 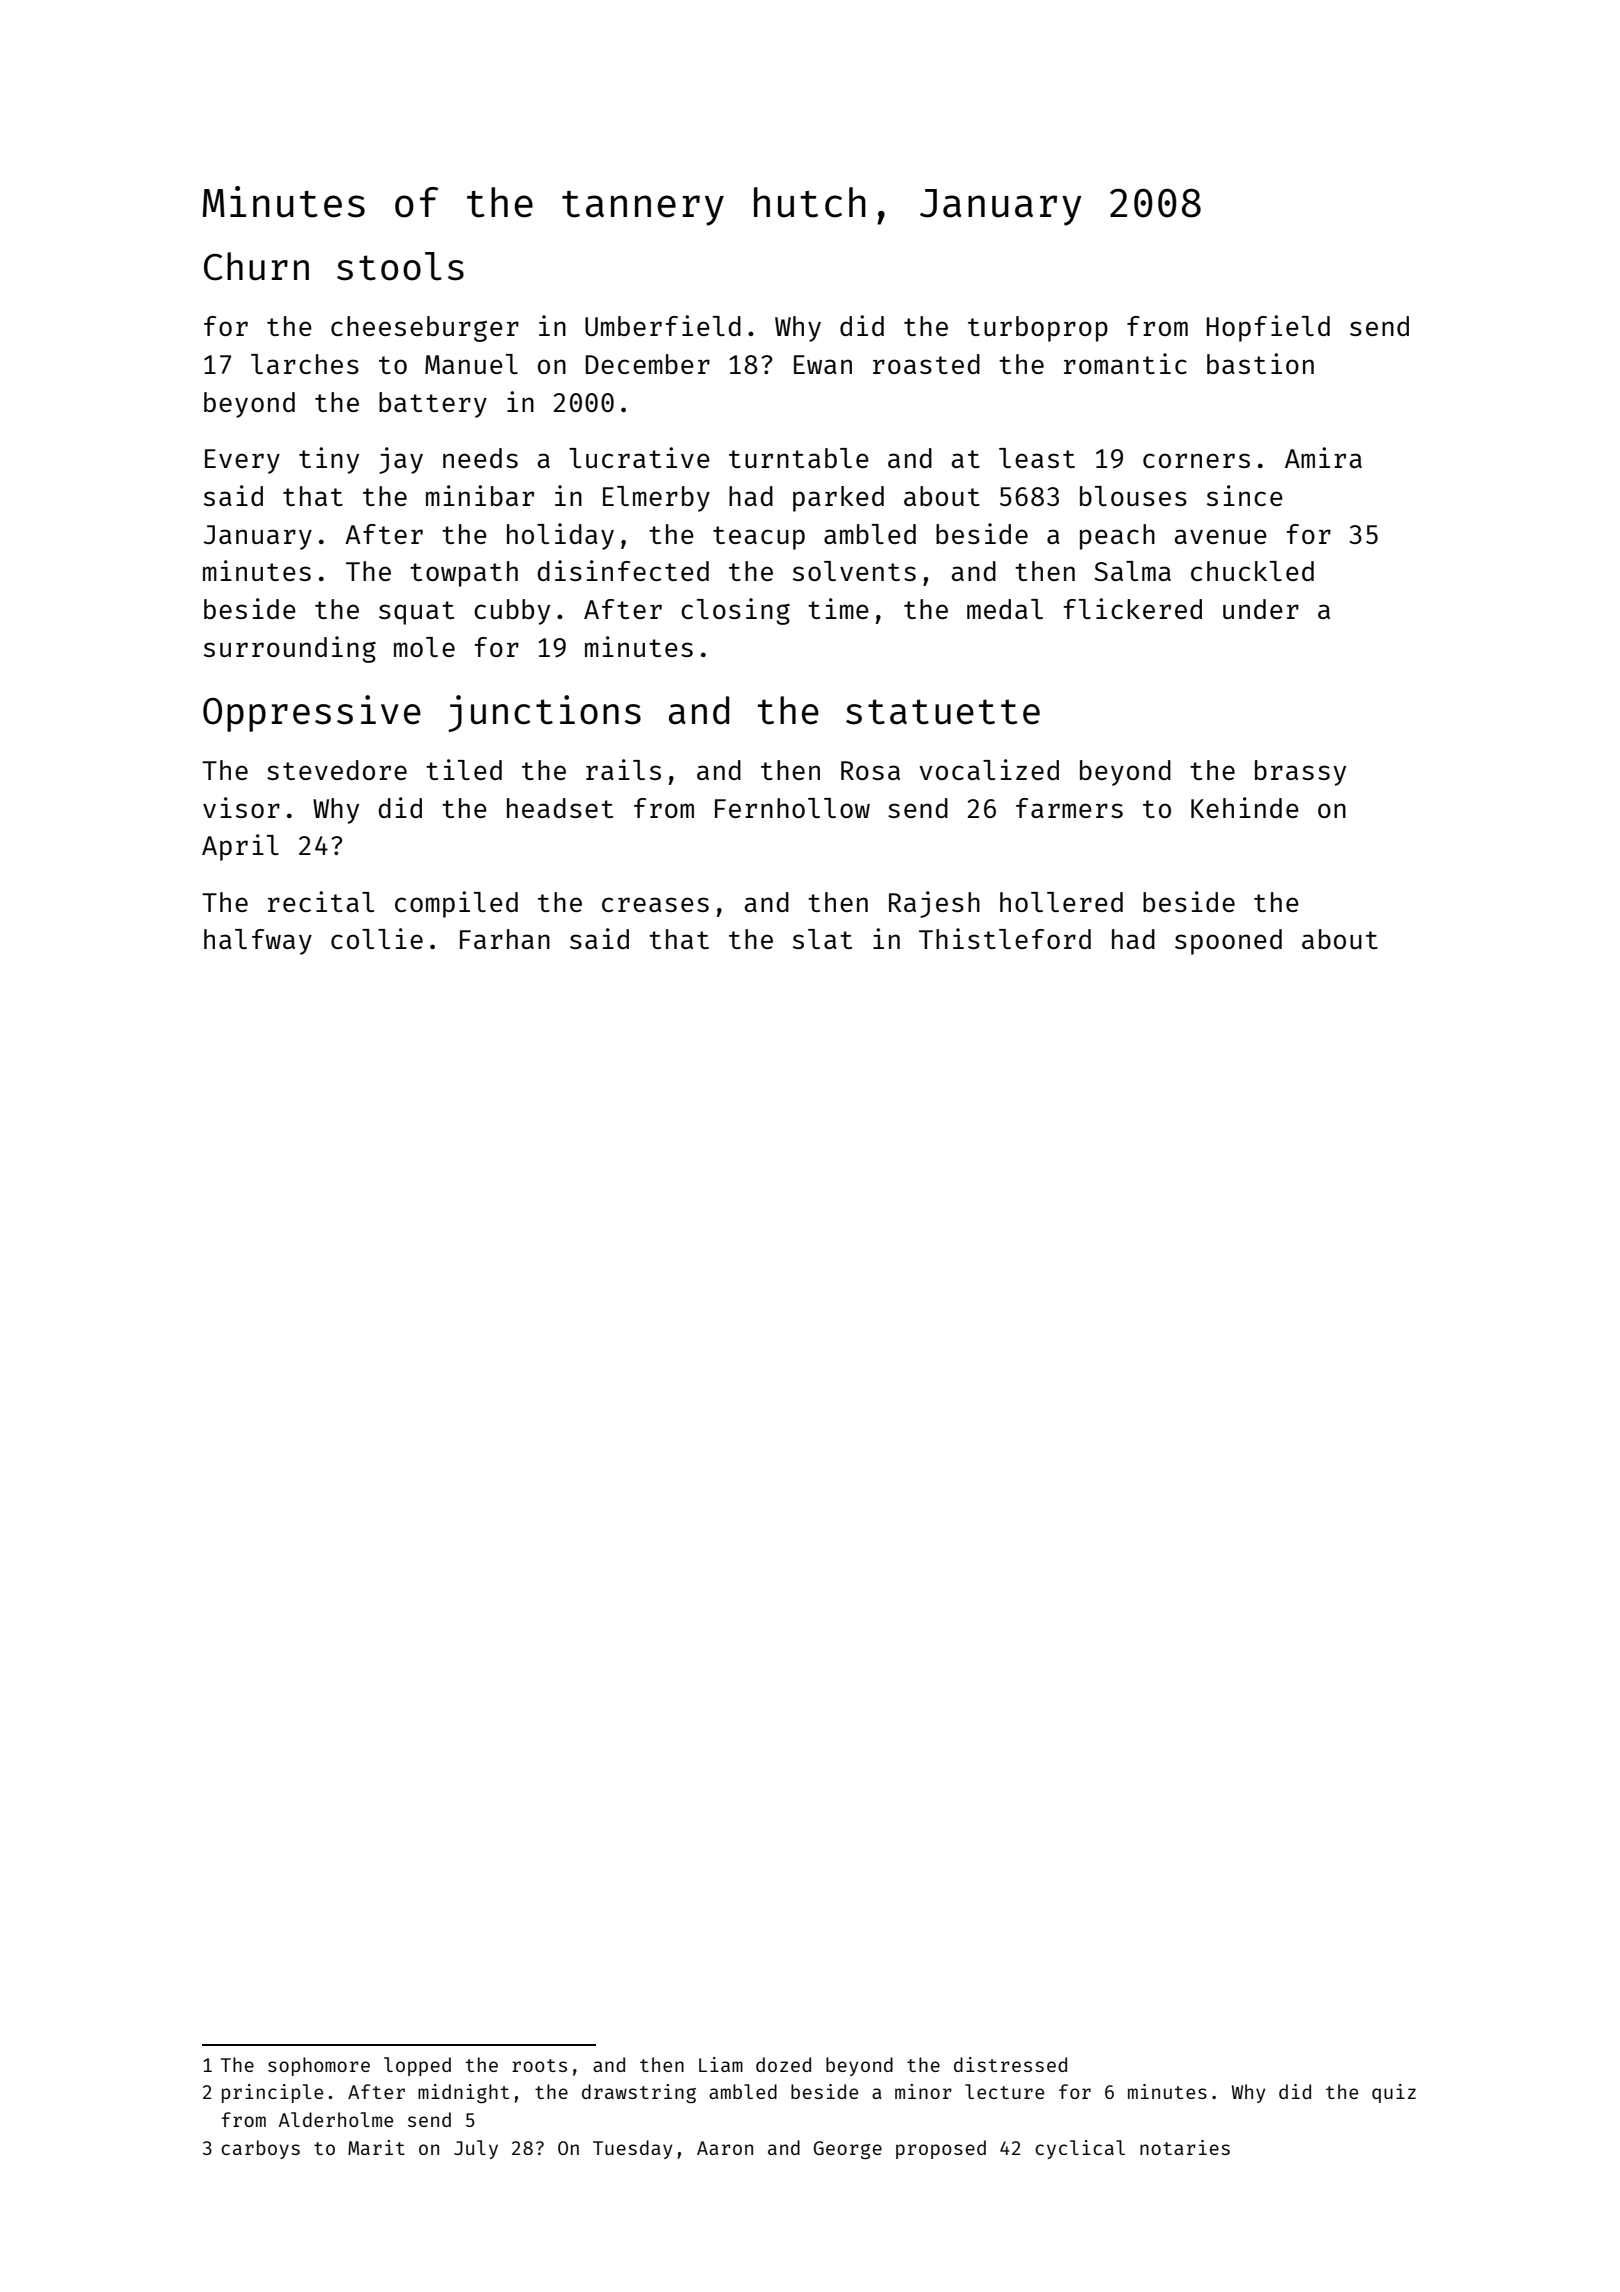 What do you see at coordinates (725, 2148) in the screenshot?
I see `Aaron` at bounding box center [725, 2148].
